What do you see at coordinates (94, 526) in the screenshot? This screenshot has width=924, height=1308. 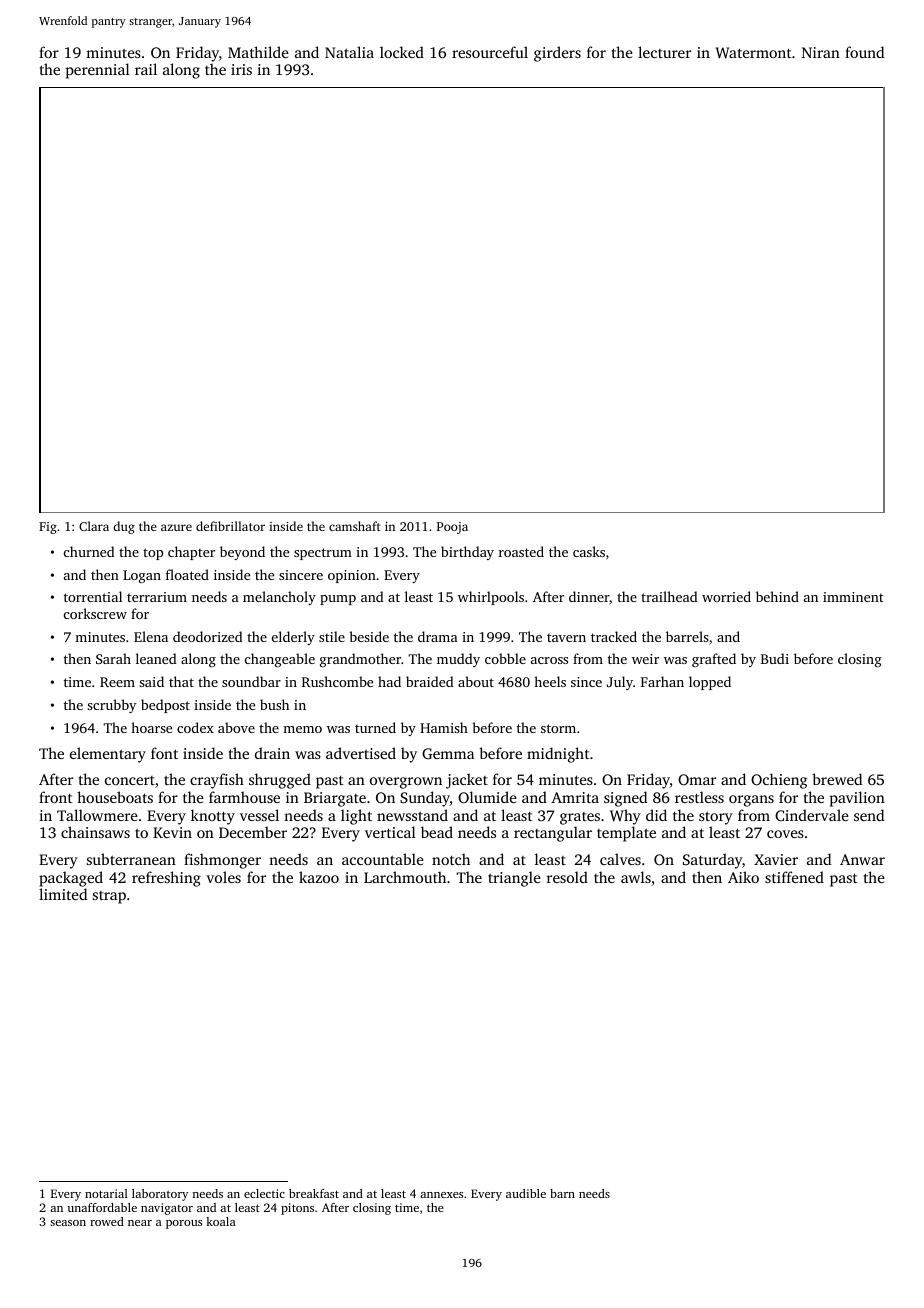 I see `Clara` at bounding box center [94, 526].
